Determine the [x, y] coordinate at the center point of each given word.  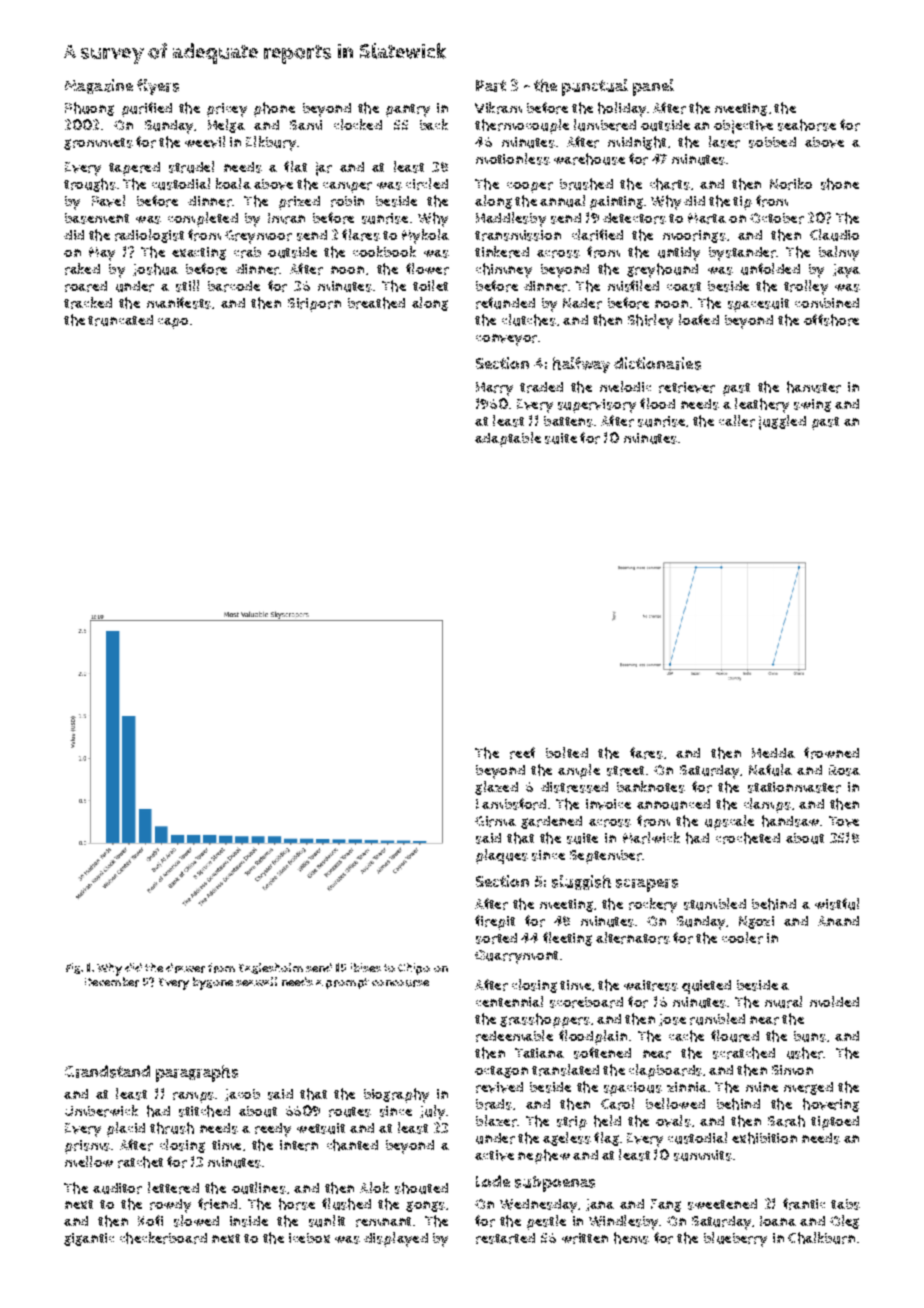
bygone [213, 983]
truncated [120, 320]
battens [568, 421]
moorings [694, 236]
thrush [172, 1128]
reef [522, 753]
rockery [653, 905]
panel [653, 87]
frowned [831, 753]
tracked [88, 303]
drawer [185, 968]
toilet [430, 285]
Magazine [99, 86]
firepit [495, 922]
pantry [408, 110]
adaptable [508, 439]
